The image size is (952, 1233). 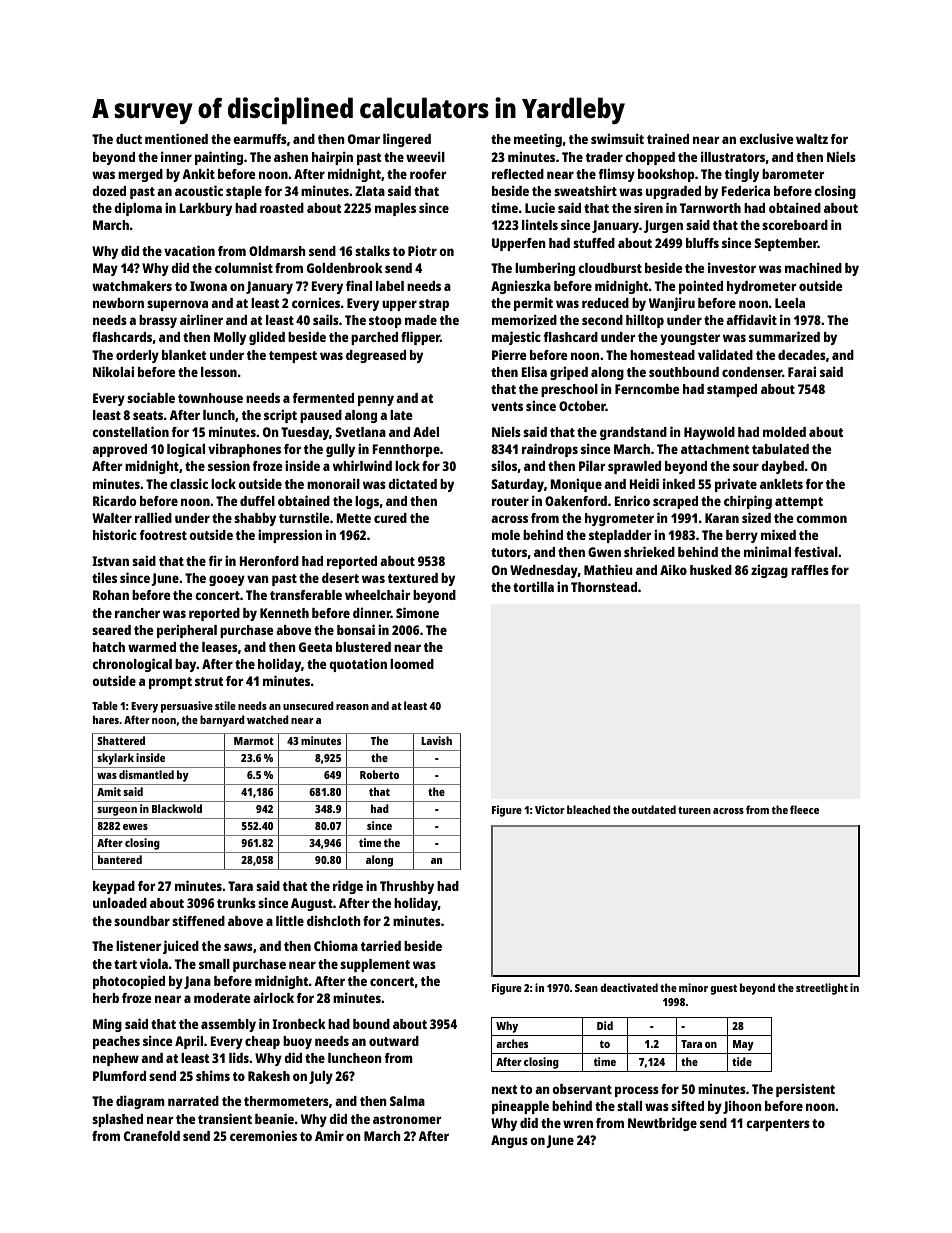 What do you see at coordinates (299, 1024) in the screenshot?
I see `Ironbeck` at bounding box center [299, 1024].
